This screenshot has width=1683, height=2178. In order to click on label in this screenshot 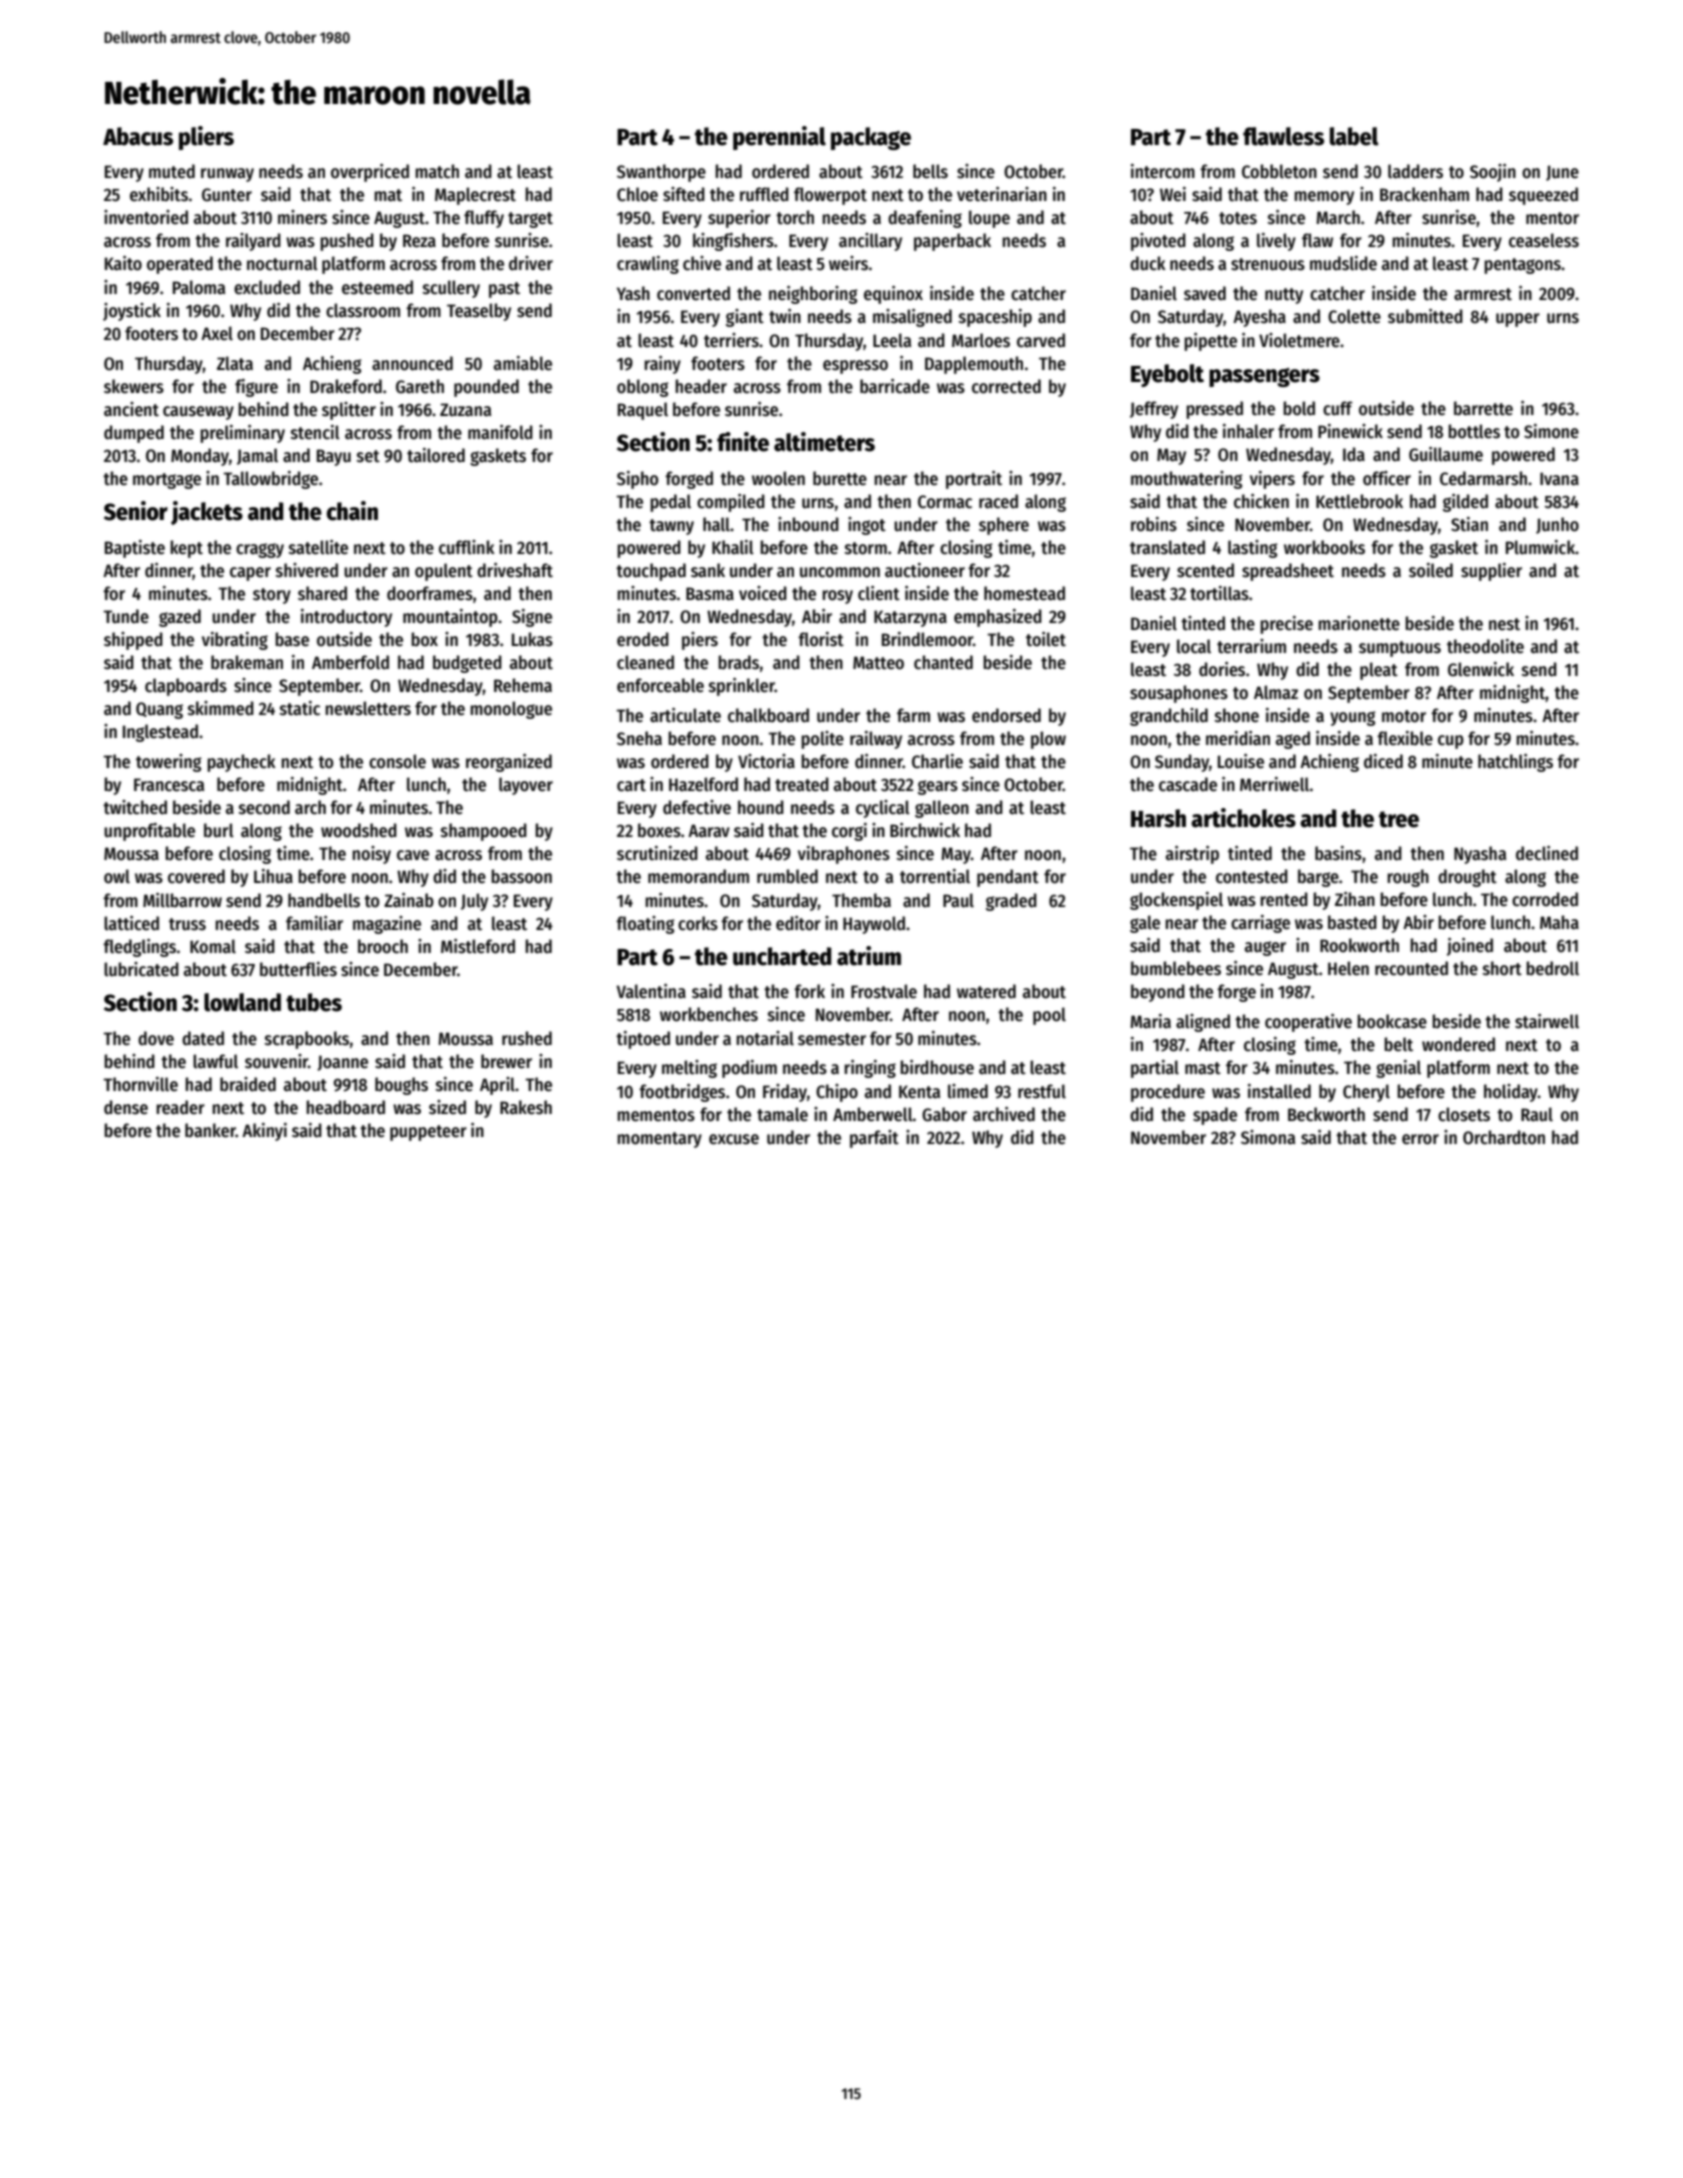, I will do `click(1354, 136)`.
